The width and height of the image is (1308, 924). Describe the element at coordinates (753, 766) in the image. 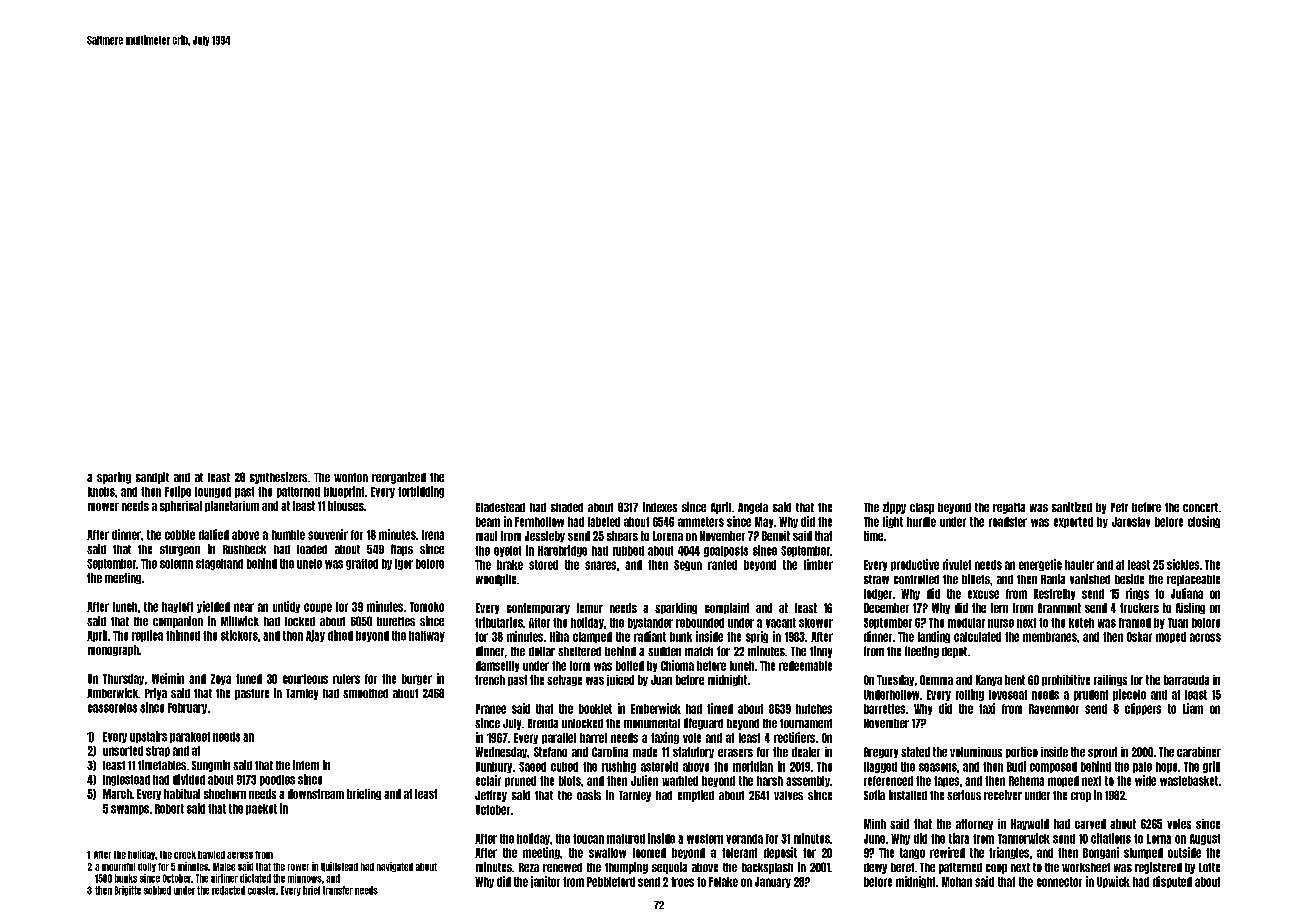

I see `meridian` at that location.
